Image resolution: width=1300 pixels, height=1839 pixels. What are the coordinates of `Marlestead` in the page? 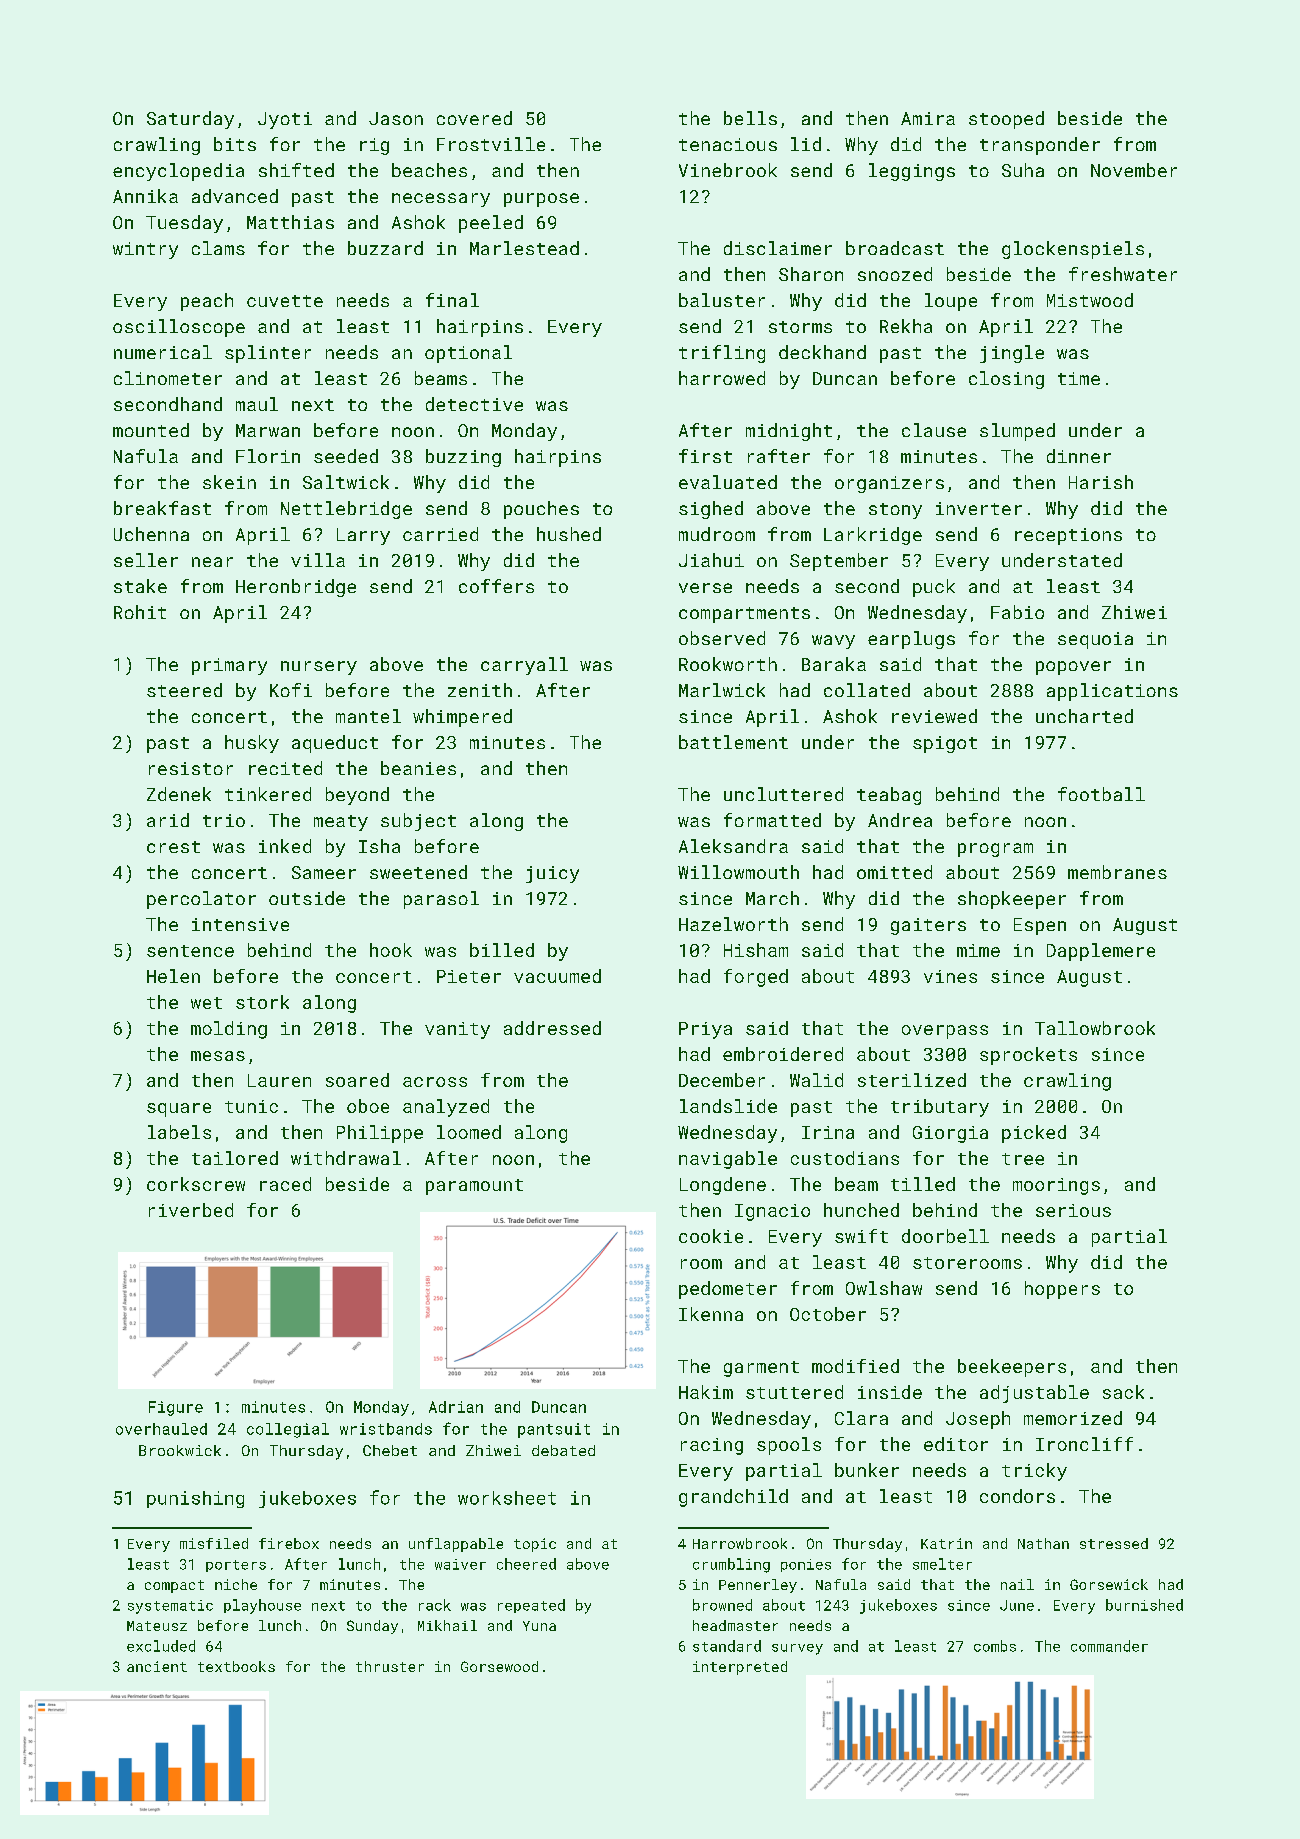 It's located at (524, 248).
